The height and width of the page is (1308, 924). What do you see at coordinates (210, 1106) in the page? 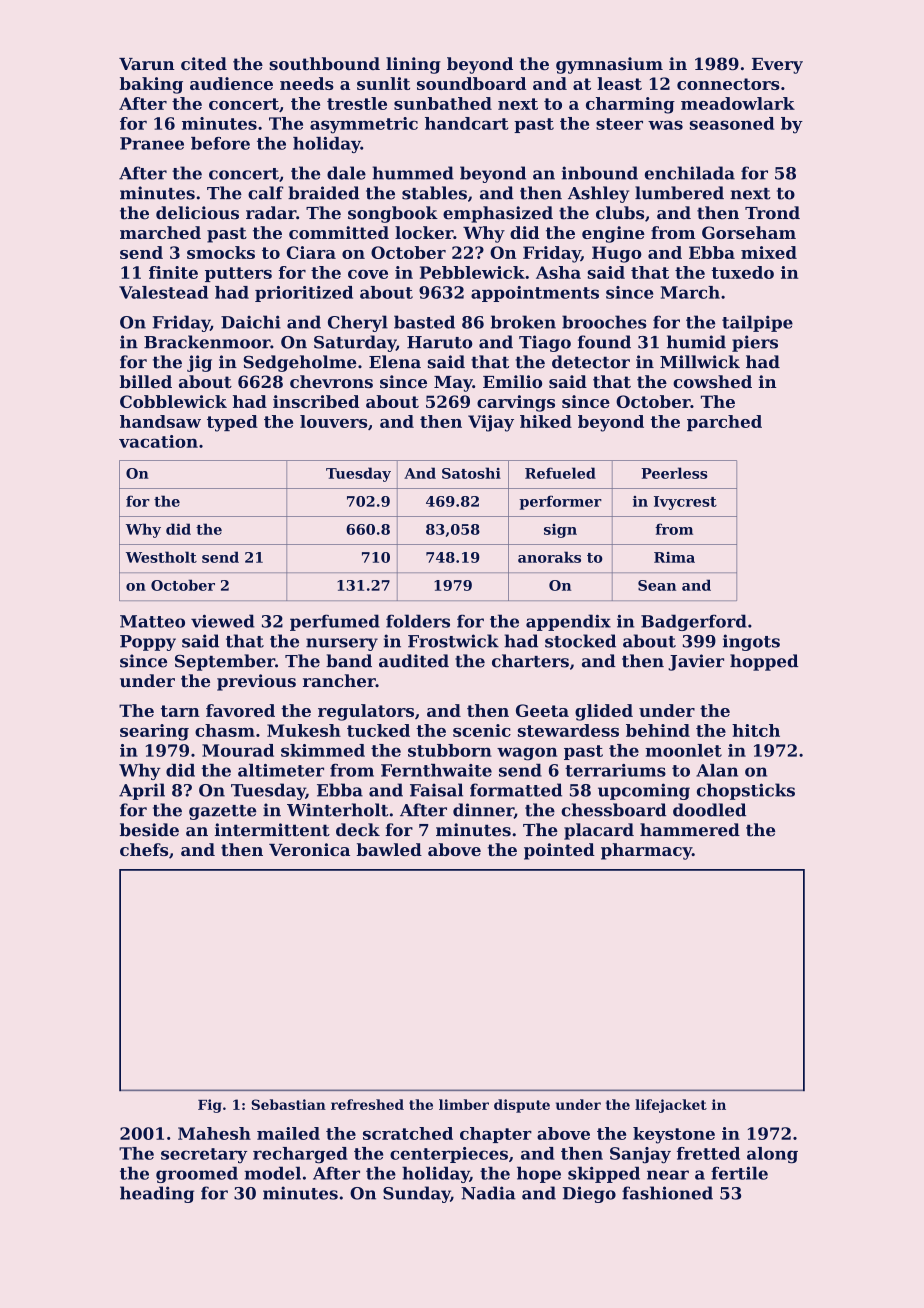
I see `Fig` at bounding box center [210, 1106].
